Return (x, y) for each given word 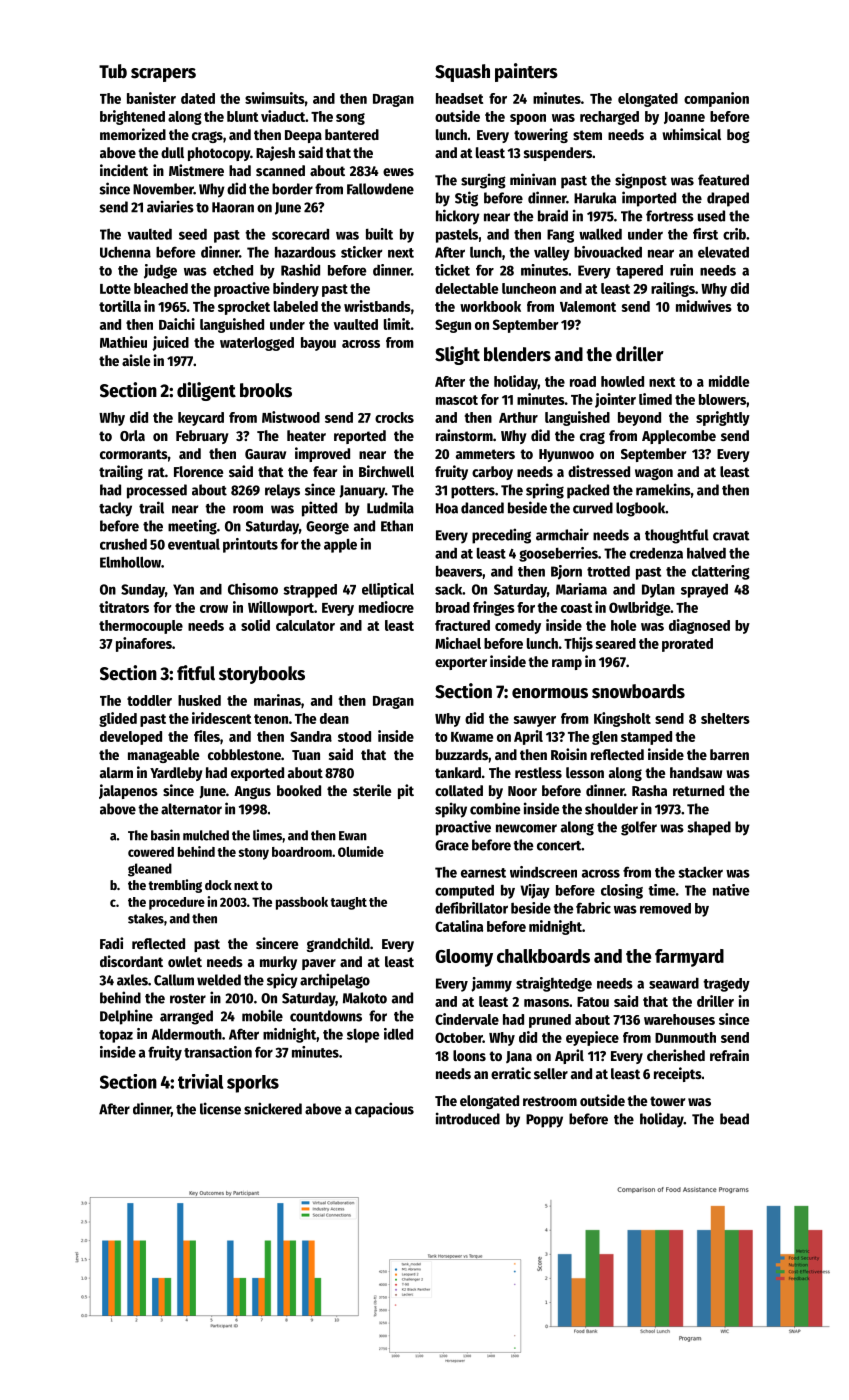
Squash (462, 73)
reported (360, 437)
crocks (394, 417)
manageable (163, 756)
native (731, 890)
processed (157, 491)
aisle (136, 360)
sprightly (723, 418)
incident (124, 170)
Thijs (578, 644)
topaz (116, 1036)
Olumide (361, 851)
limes (267, 835)
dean (334, 718)
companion (716, 99)
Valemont (588, 306)
